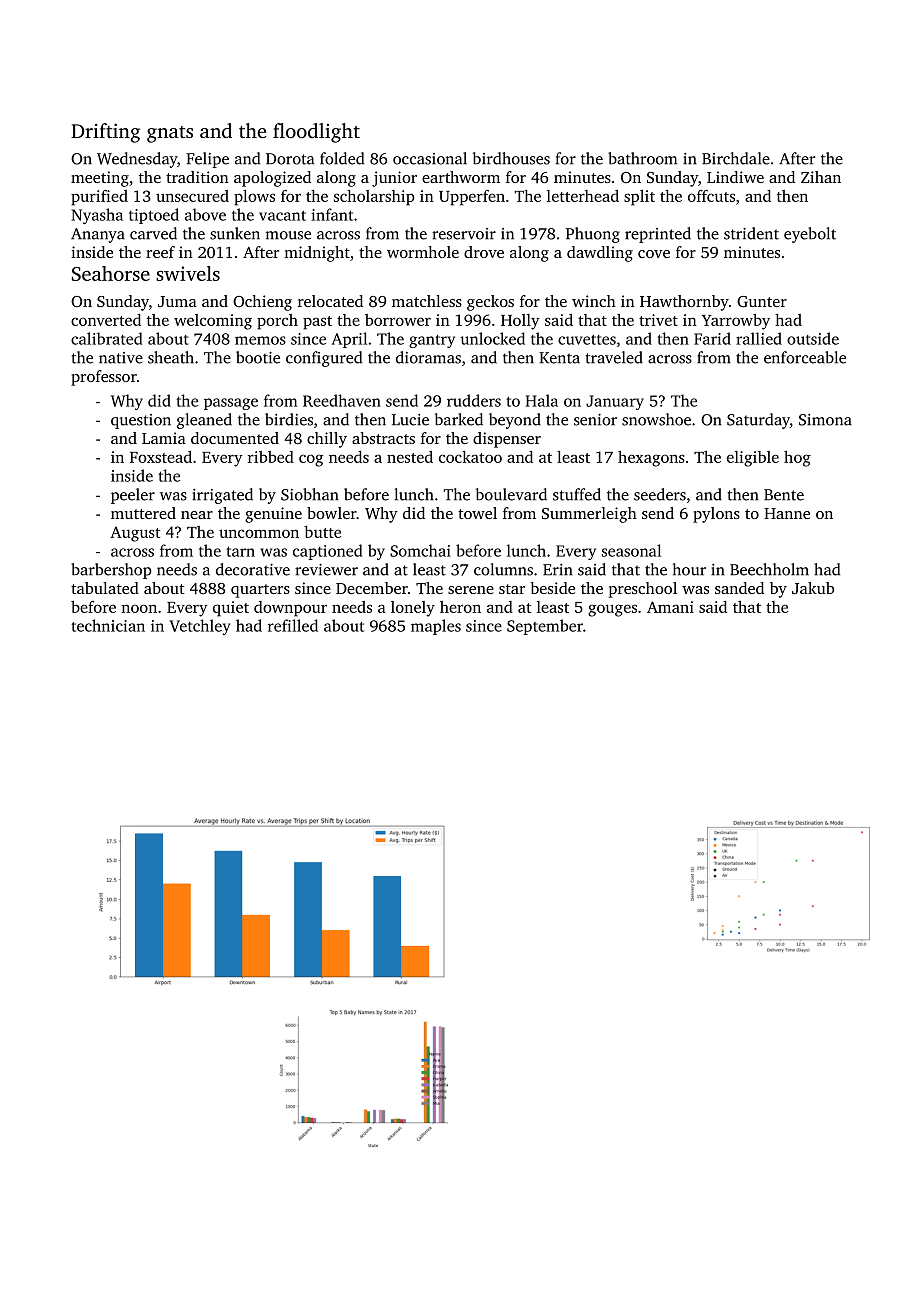 Image resolution: width=924 pixels, height=1308 pixels. Describe the element at coordinates (105, 588) in the image. I see `tabulated` at that location.
